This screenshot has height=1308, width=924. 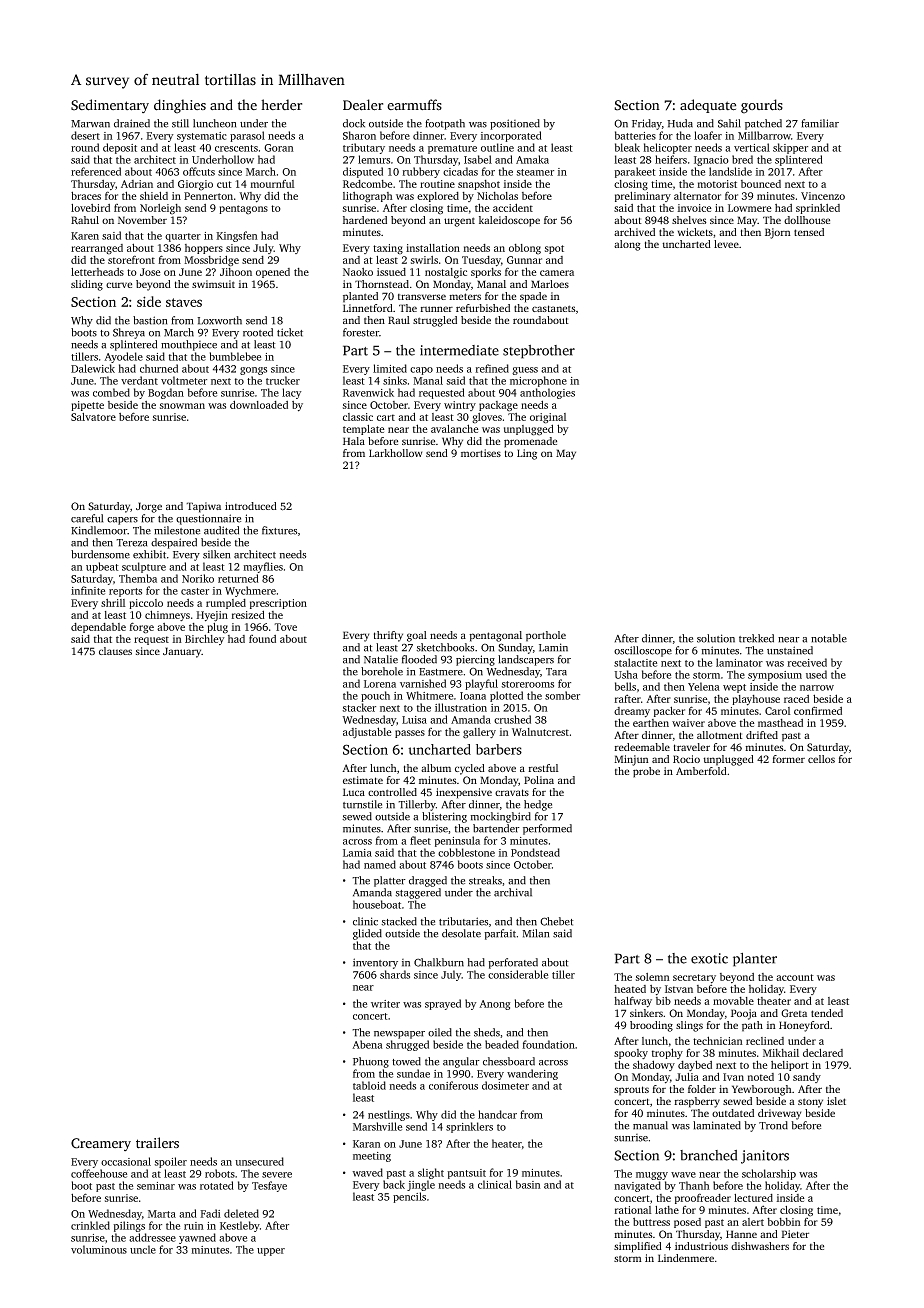 What do you see at coordinates (818, 209) in the screenshot?
I see `sprinkled` at bounding box center [818, 209].
